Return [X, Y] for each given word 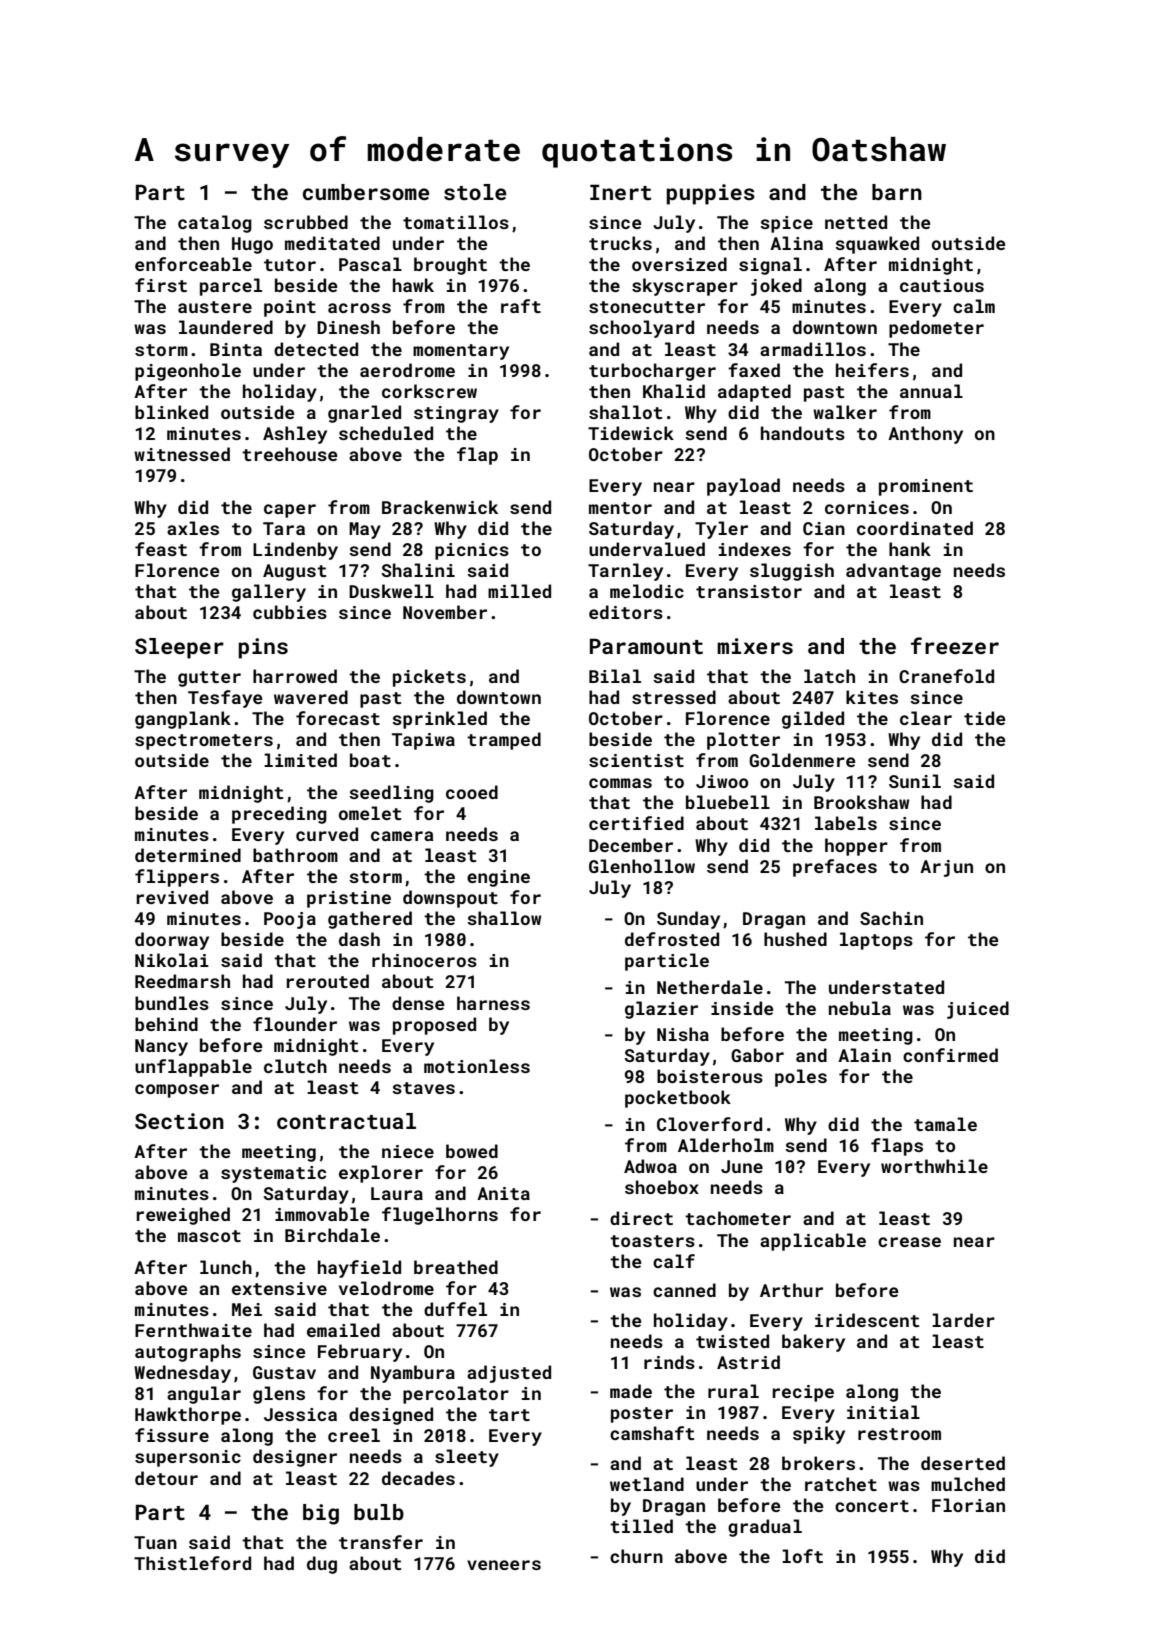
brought [450, 266]
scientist [636, 760]
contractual [346, 1121]
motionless [477, 1066]
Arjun [946, 868]
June [742, 1166]
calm [974, 306]
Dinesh [348, 327]
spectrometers [204, 742]
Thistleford [192, 1563]
